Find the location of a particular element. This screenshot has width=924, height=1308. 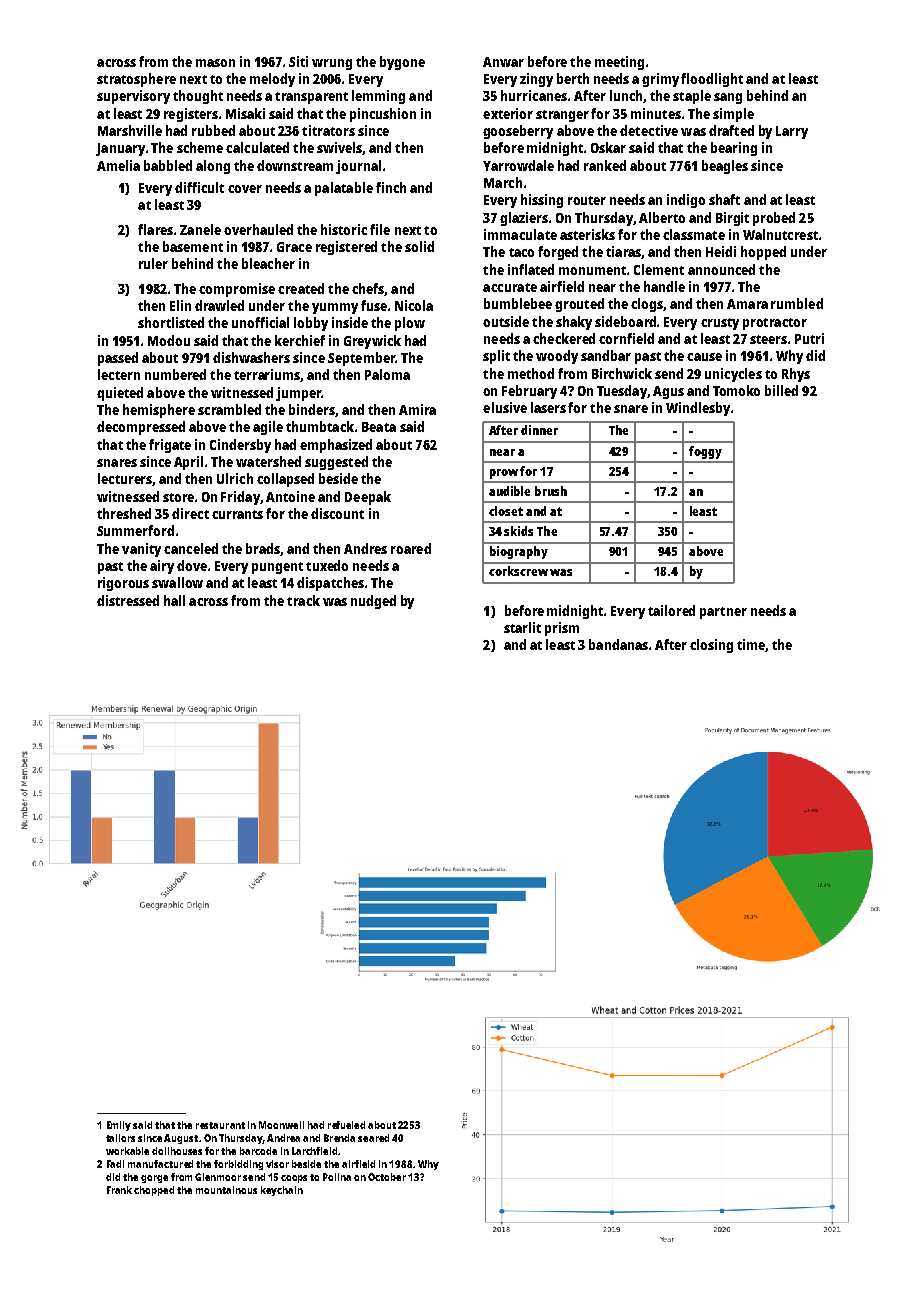

Anwar is located at coordinates (503, 62).
